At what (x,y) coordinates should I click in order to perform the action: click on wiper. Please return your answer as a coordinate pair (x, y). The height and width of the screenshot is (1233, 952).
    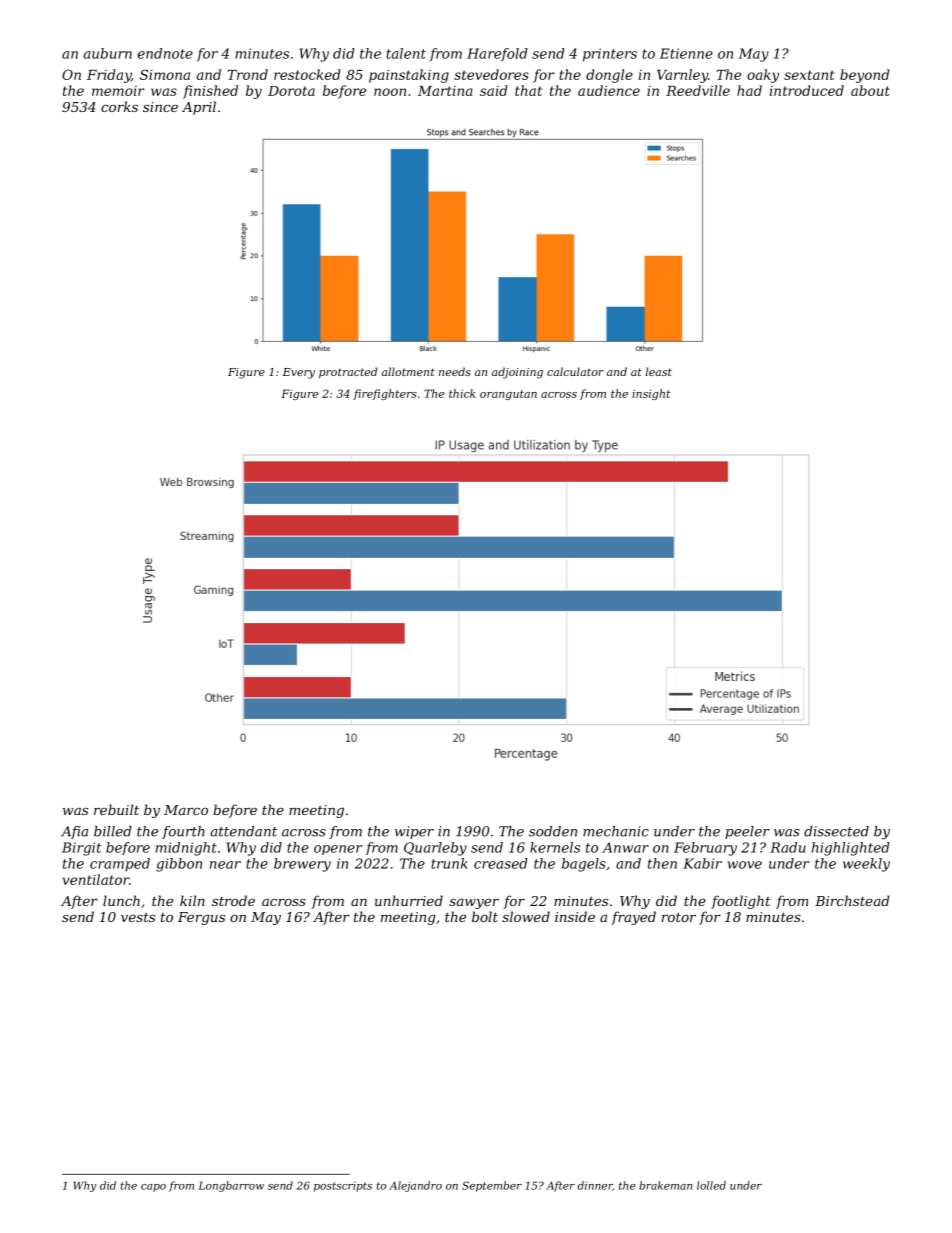
    Looking at the image, I should click on (414, 832).
